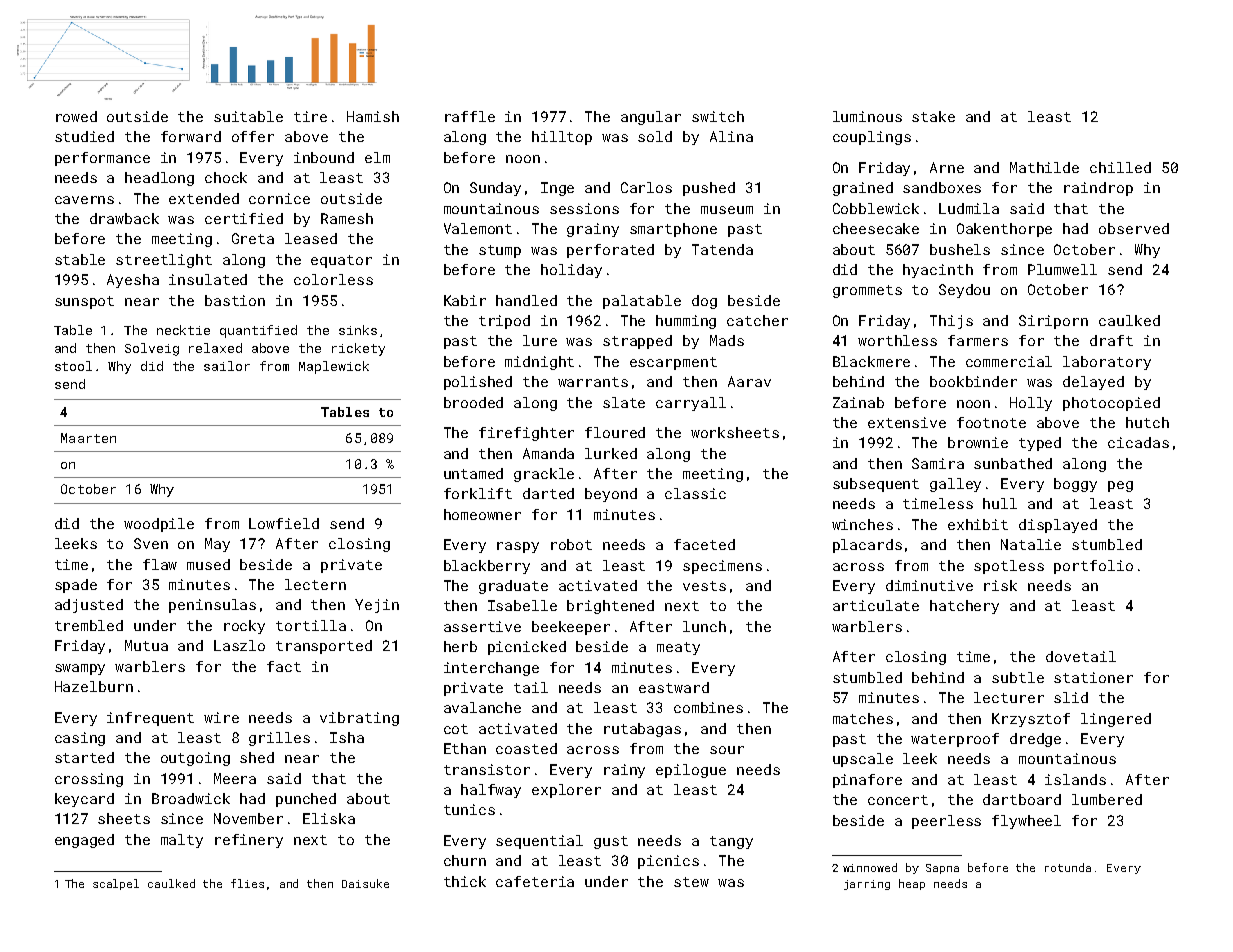 Image resolution: width=1233 pixels, height=952 pixels. What do you see at coordinates (938, 463) in the image?
I see `Samira` at bounding box center [938, 463].
